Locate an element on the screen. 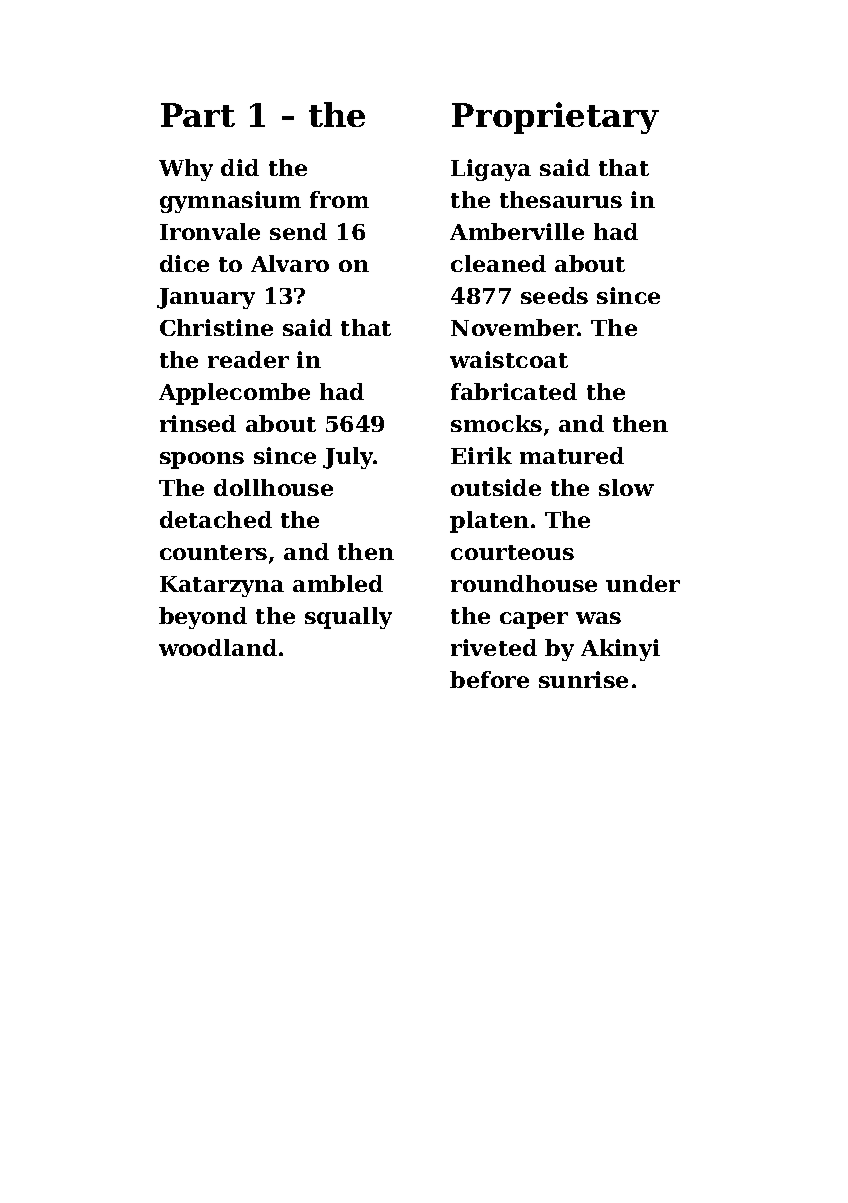  fabricated is located at coordinates (514, 391).
